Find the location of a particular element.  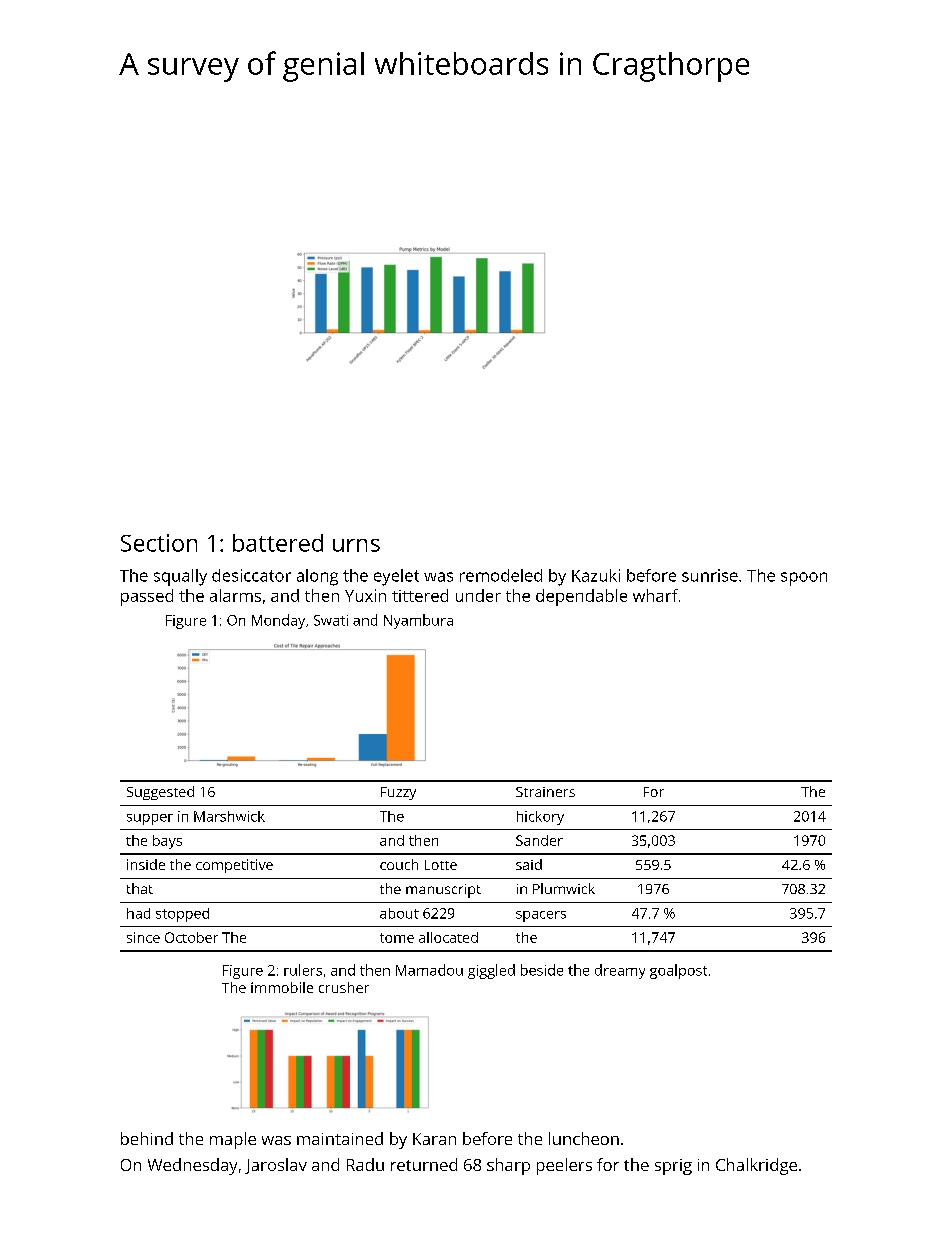

couch is located at coordinates (399, 864).
